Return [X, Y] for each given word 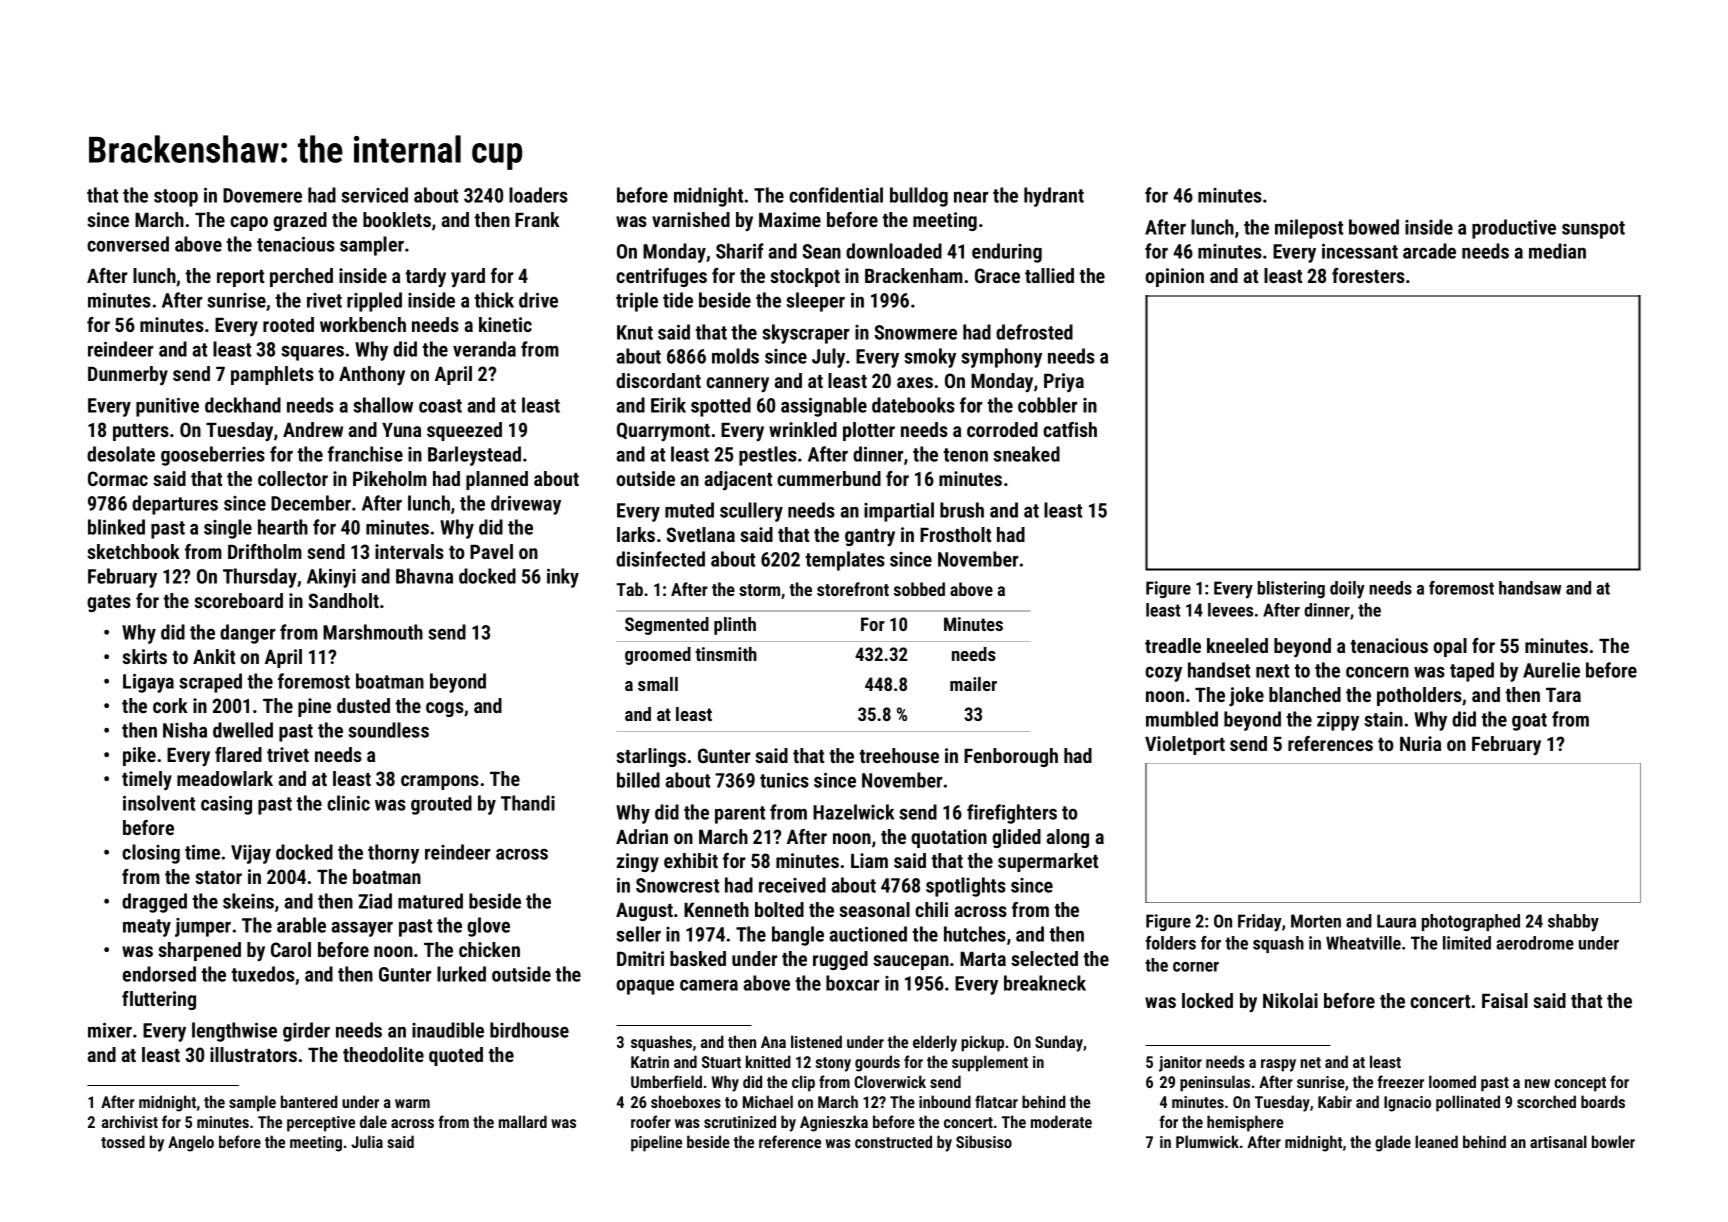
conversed [128, 244]
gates [109, 603]
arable [301, 925]
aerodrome [1535, 943]
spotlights [966, 887]
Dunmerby [128, 375]
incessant [1360, 251]
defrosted [1034, 332]
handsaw [1530, 588]
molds [735, 356]
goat [1529, 722]
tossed [123, 1141]
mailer [973, 684]
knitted [768, 1061]
